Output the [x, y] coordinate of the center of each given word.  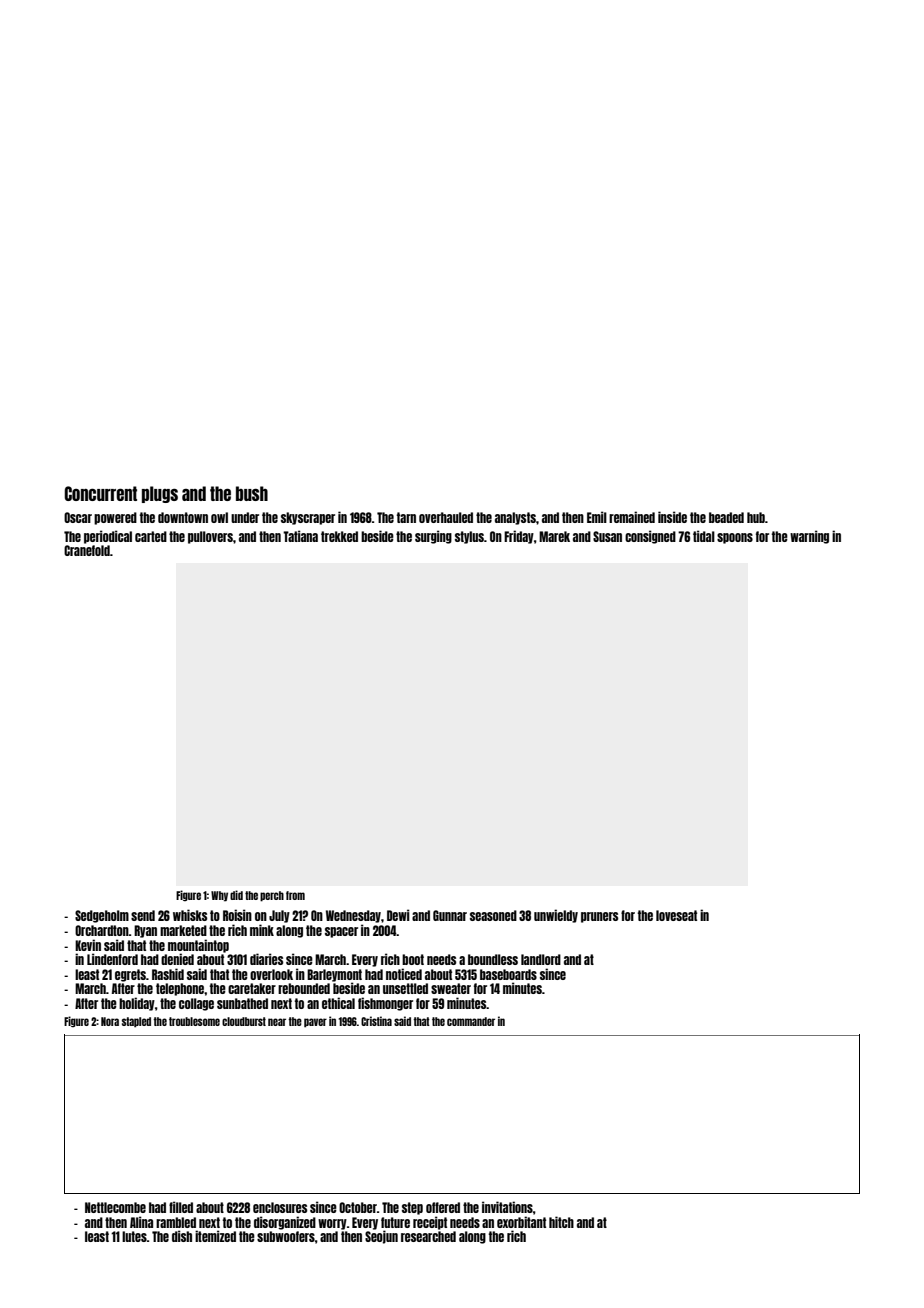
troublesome [194, 1021]
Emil [597, 517]
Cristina [376, 1021]
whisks [190, 915]
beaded [726, 517]
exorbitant [521, 1222]
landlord [541, 959]
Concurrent [100, 493]
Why [219, 896]
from [295, 895]
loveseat [676, 915]
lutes [134, 1236]
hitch [561, 1222]
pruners [599, 917]
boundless [493, 959]
